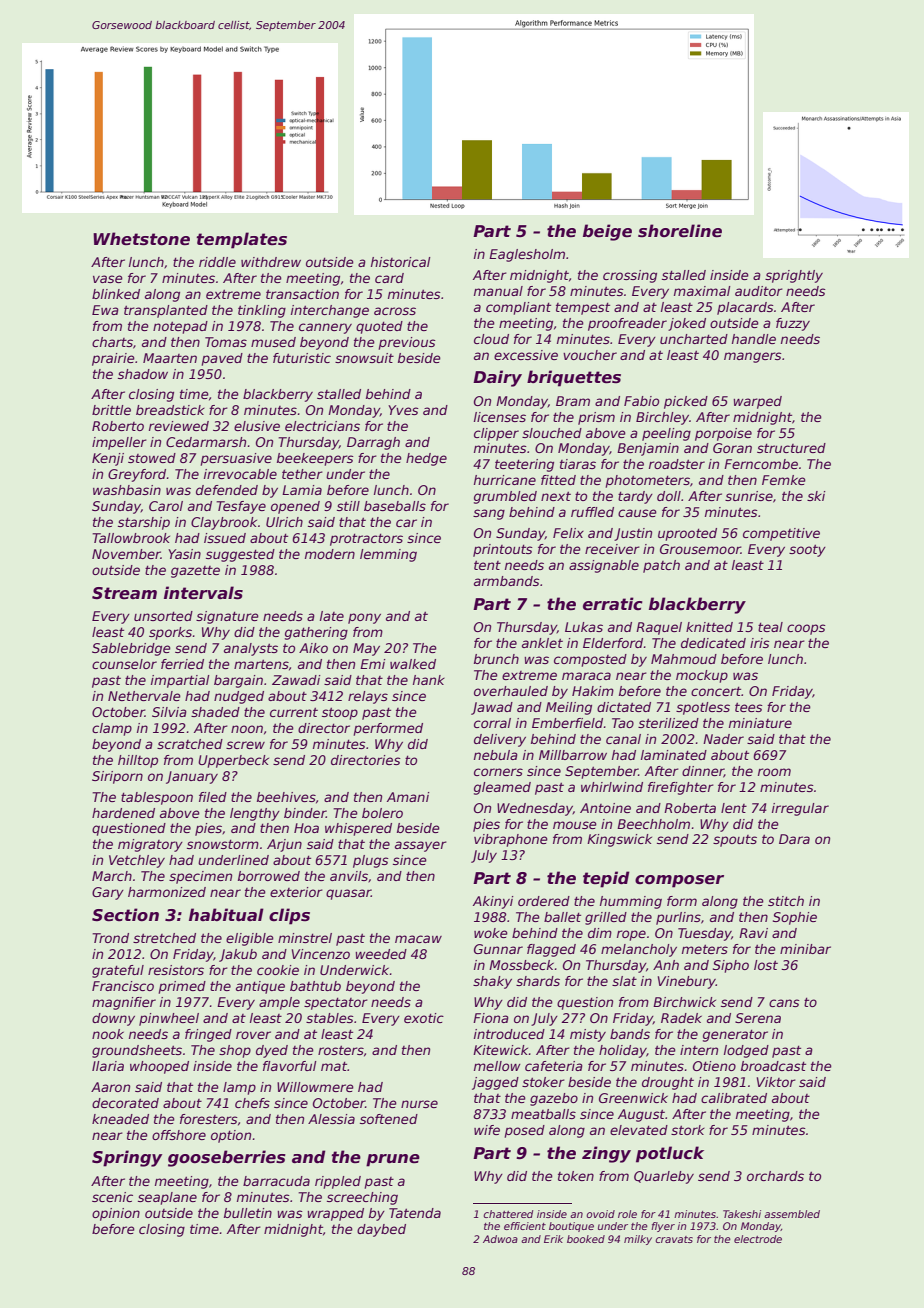 The height and width of the screenshot is (1308, 924). Describe the element at coordinates (137, 1051) in the screenshot. I see `groundsheets` at that location.
